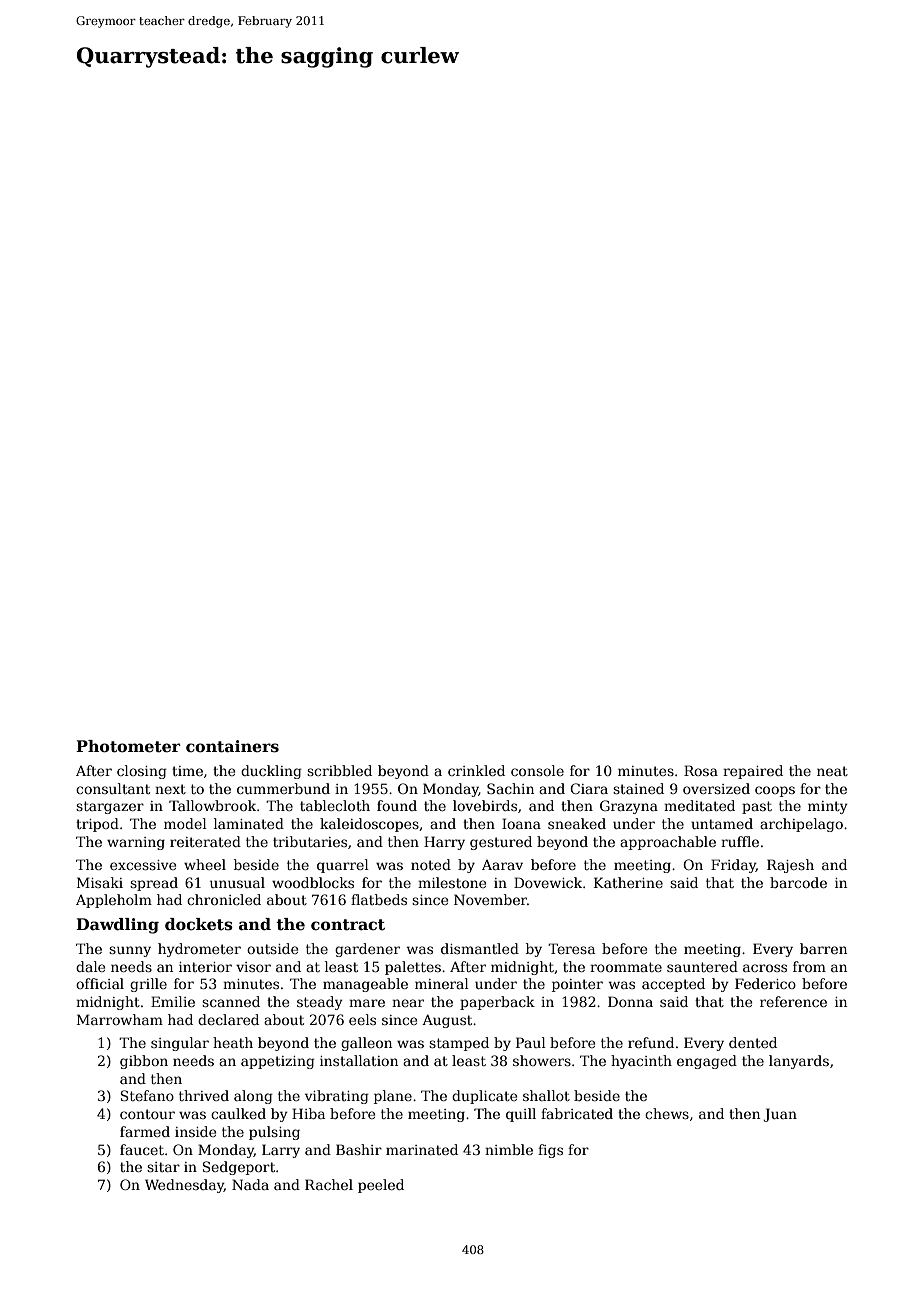 The image size is (924, 1308). I want to click on containers, so click(232, 746).
